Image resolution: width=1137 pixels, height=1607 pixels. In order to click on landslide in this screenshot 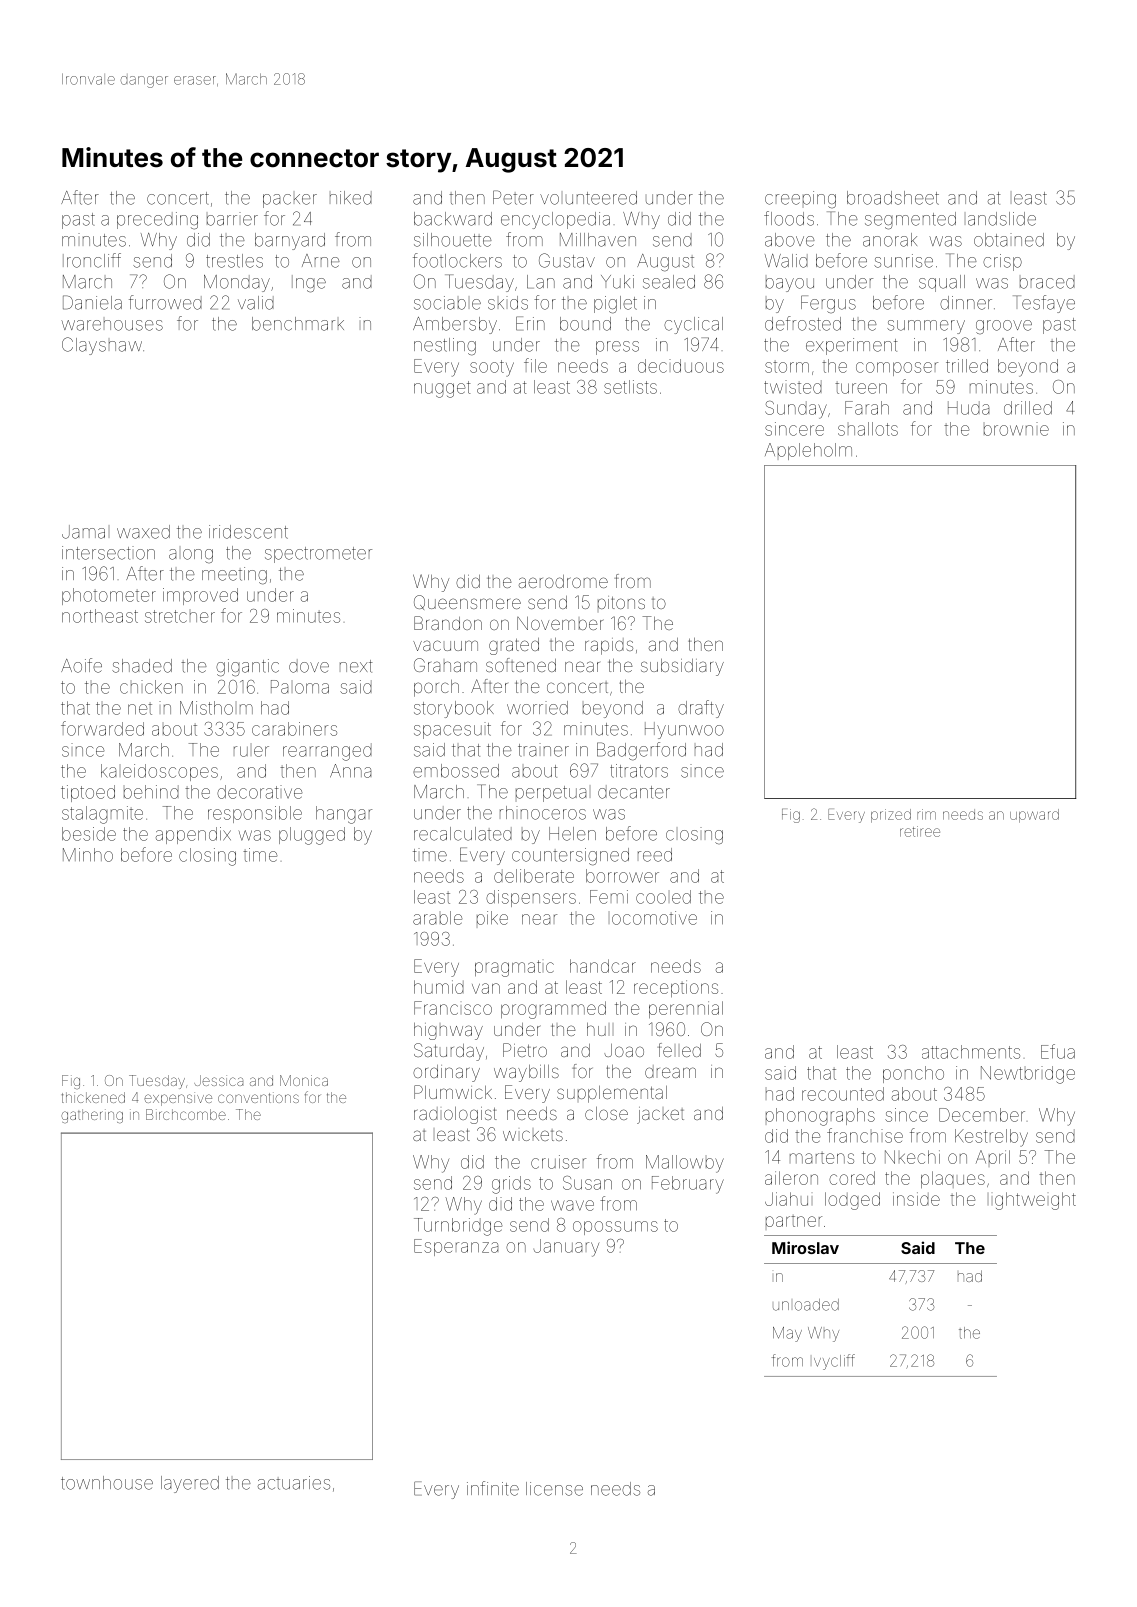, I will do `click(1002, 219)`.
